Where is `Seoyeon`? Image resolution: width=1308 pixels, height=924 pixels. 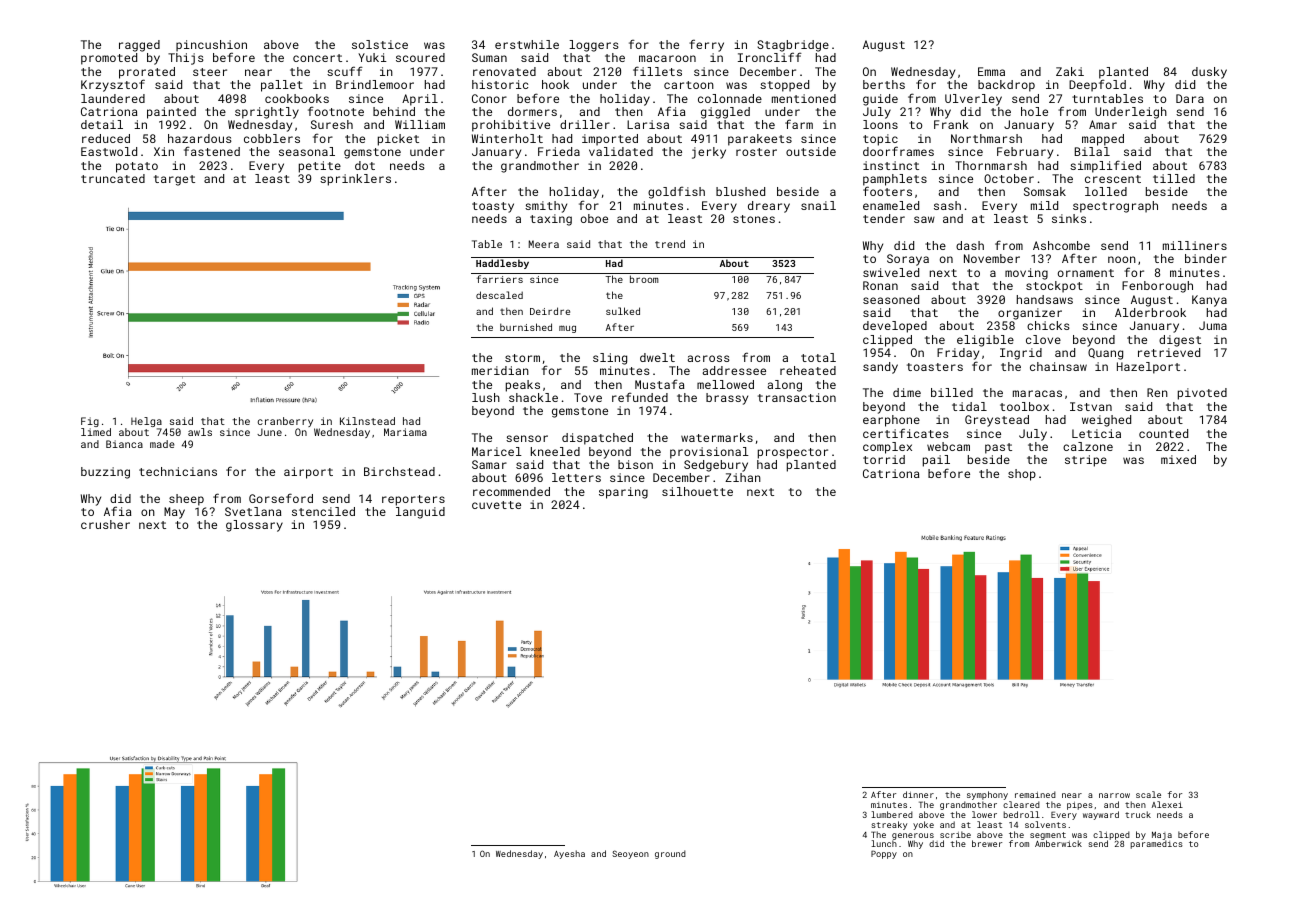
Seoyeon is located at coordinates (630, 854).
